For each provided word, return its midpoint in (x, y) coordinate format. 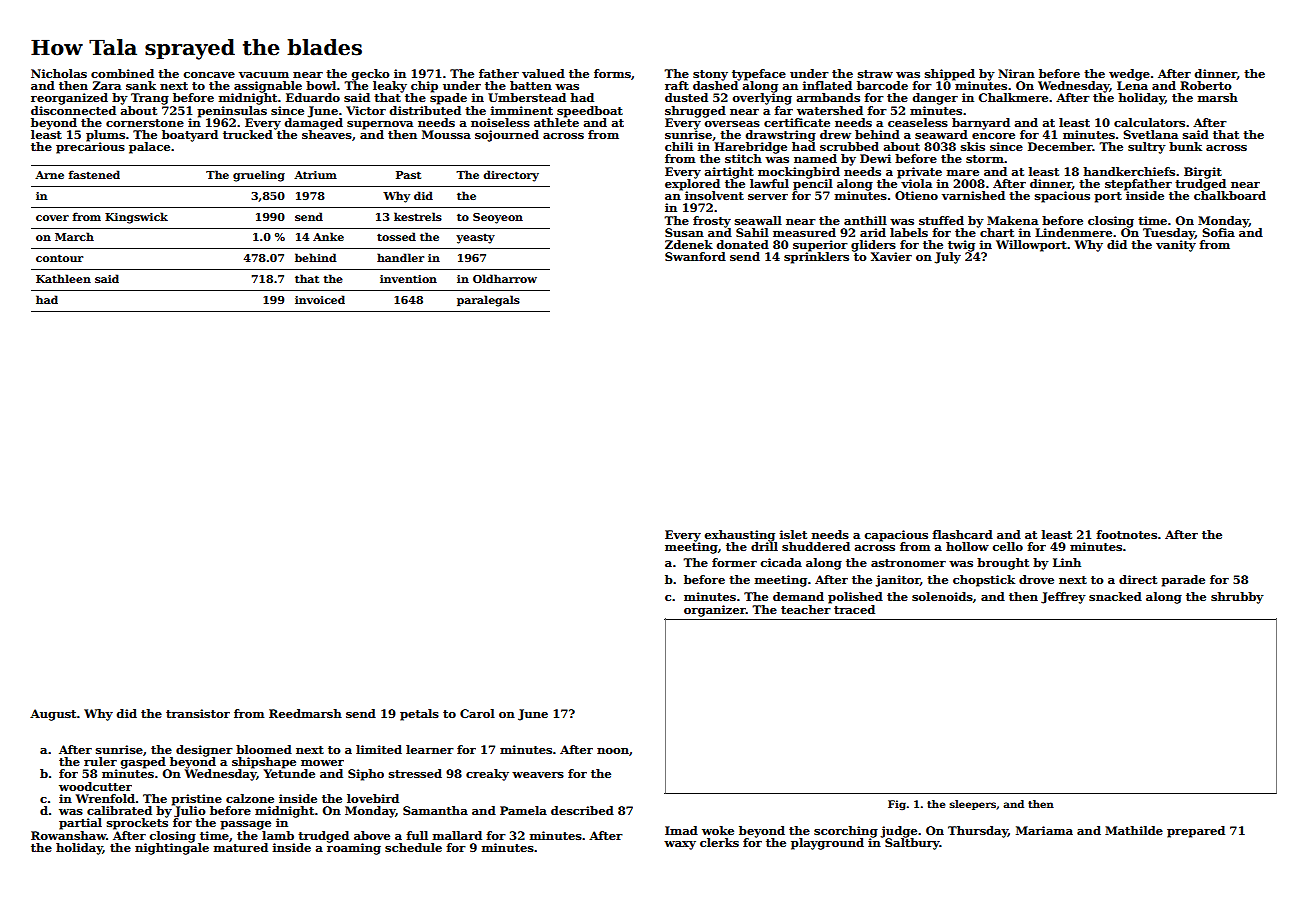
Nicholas (59, 73)
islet (793, 534)
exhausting (740, 536)
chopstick (984, 581)
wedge (1129, 75)
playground (827, 844)
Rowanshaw (68, 835)
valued (543, 73)
